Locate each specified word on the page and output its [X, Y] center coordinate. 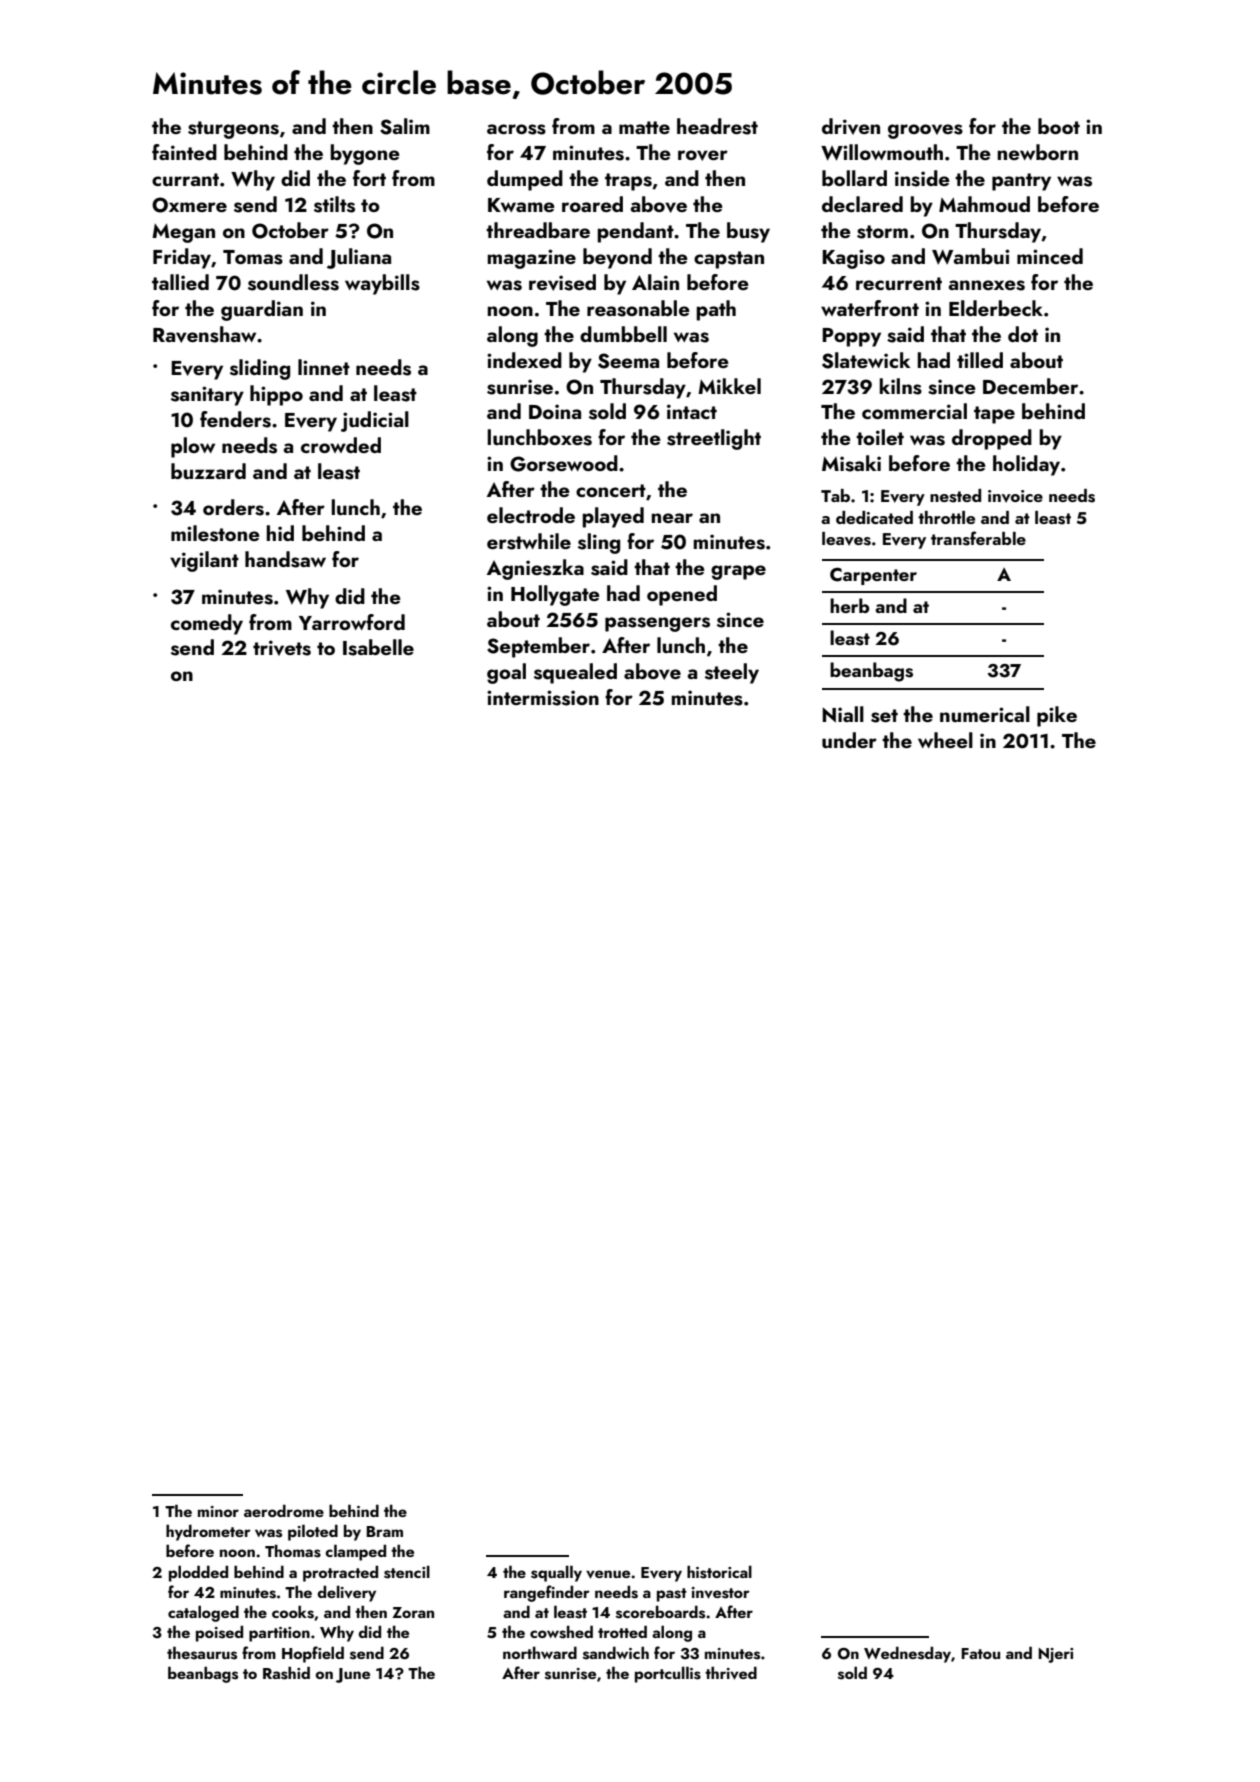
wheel [945, 740]
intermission [543, 698]
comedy [207, 624]
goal [506, 673]
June [353, 1675]
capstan [729, 260]
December [1030, 386]
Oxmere [189, 205]
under [849, 740]
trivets [282, 648]
